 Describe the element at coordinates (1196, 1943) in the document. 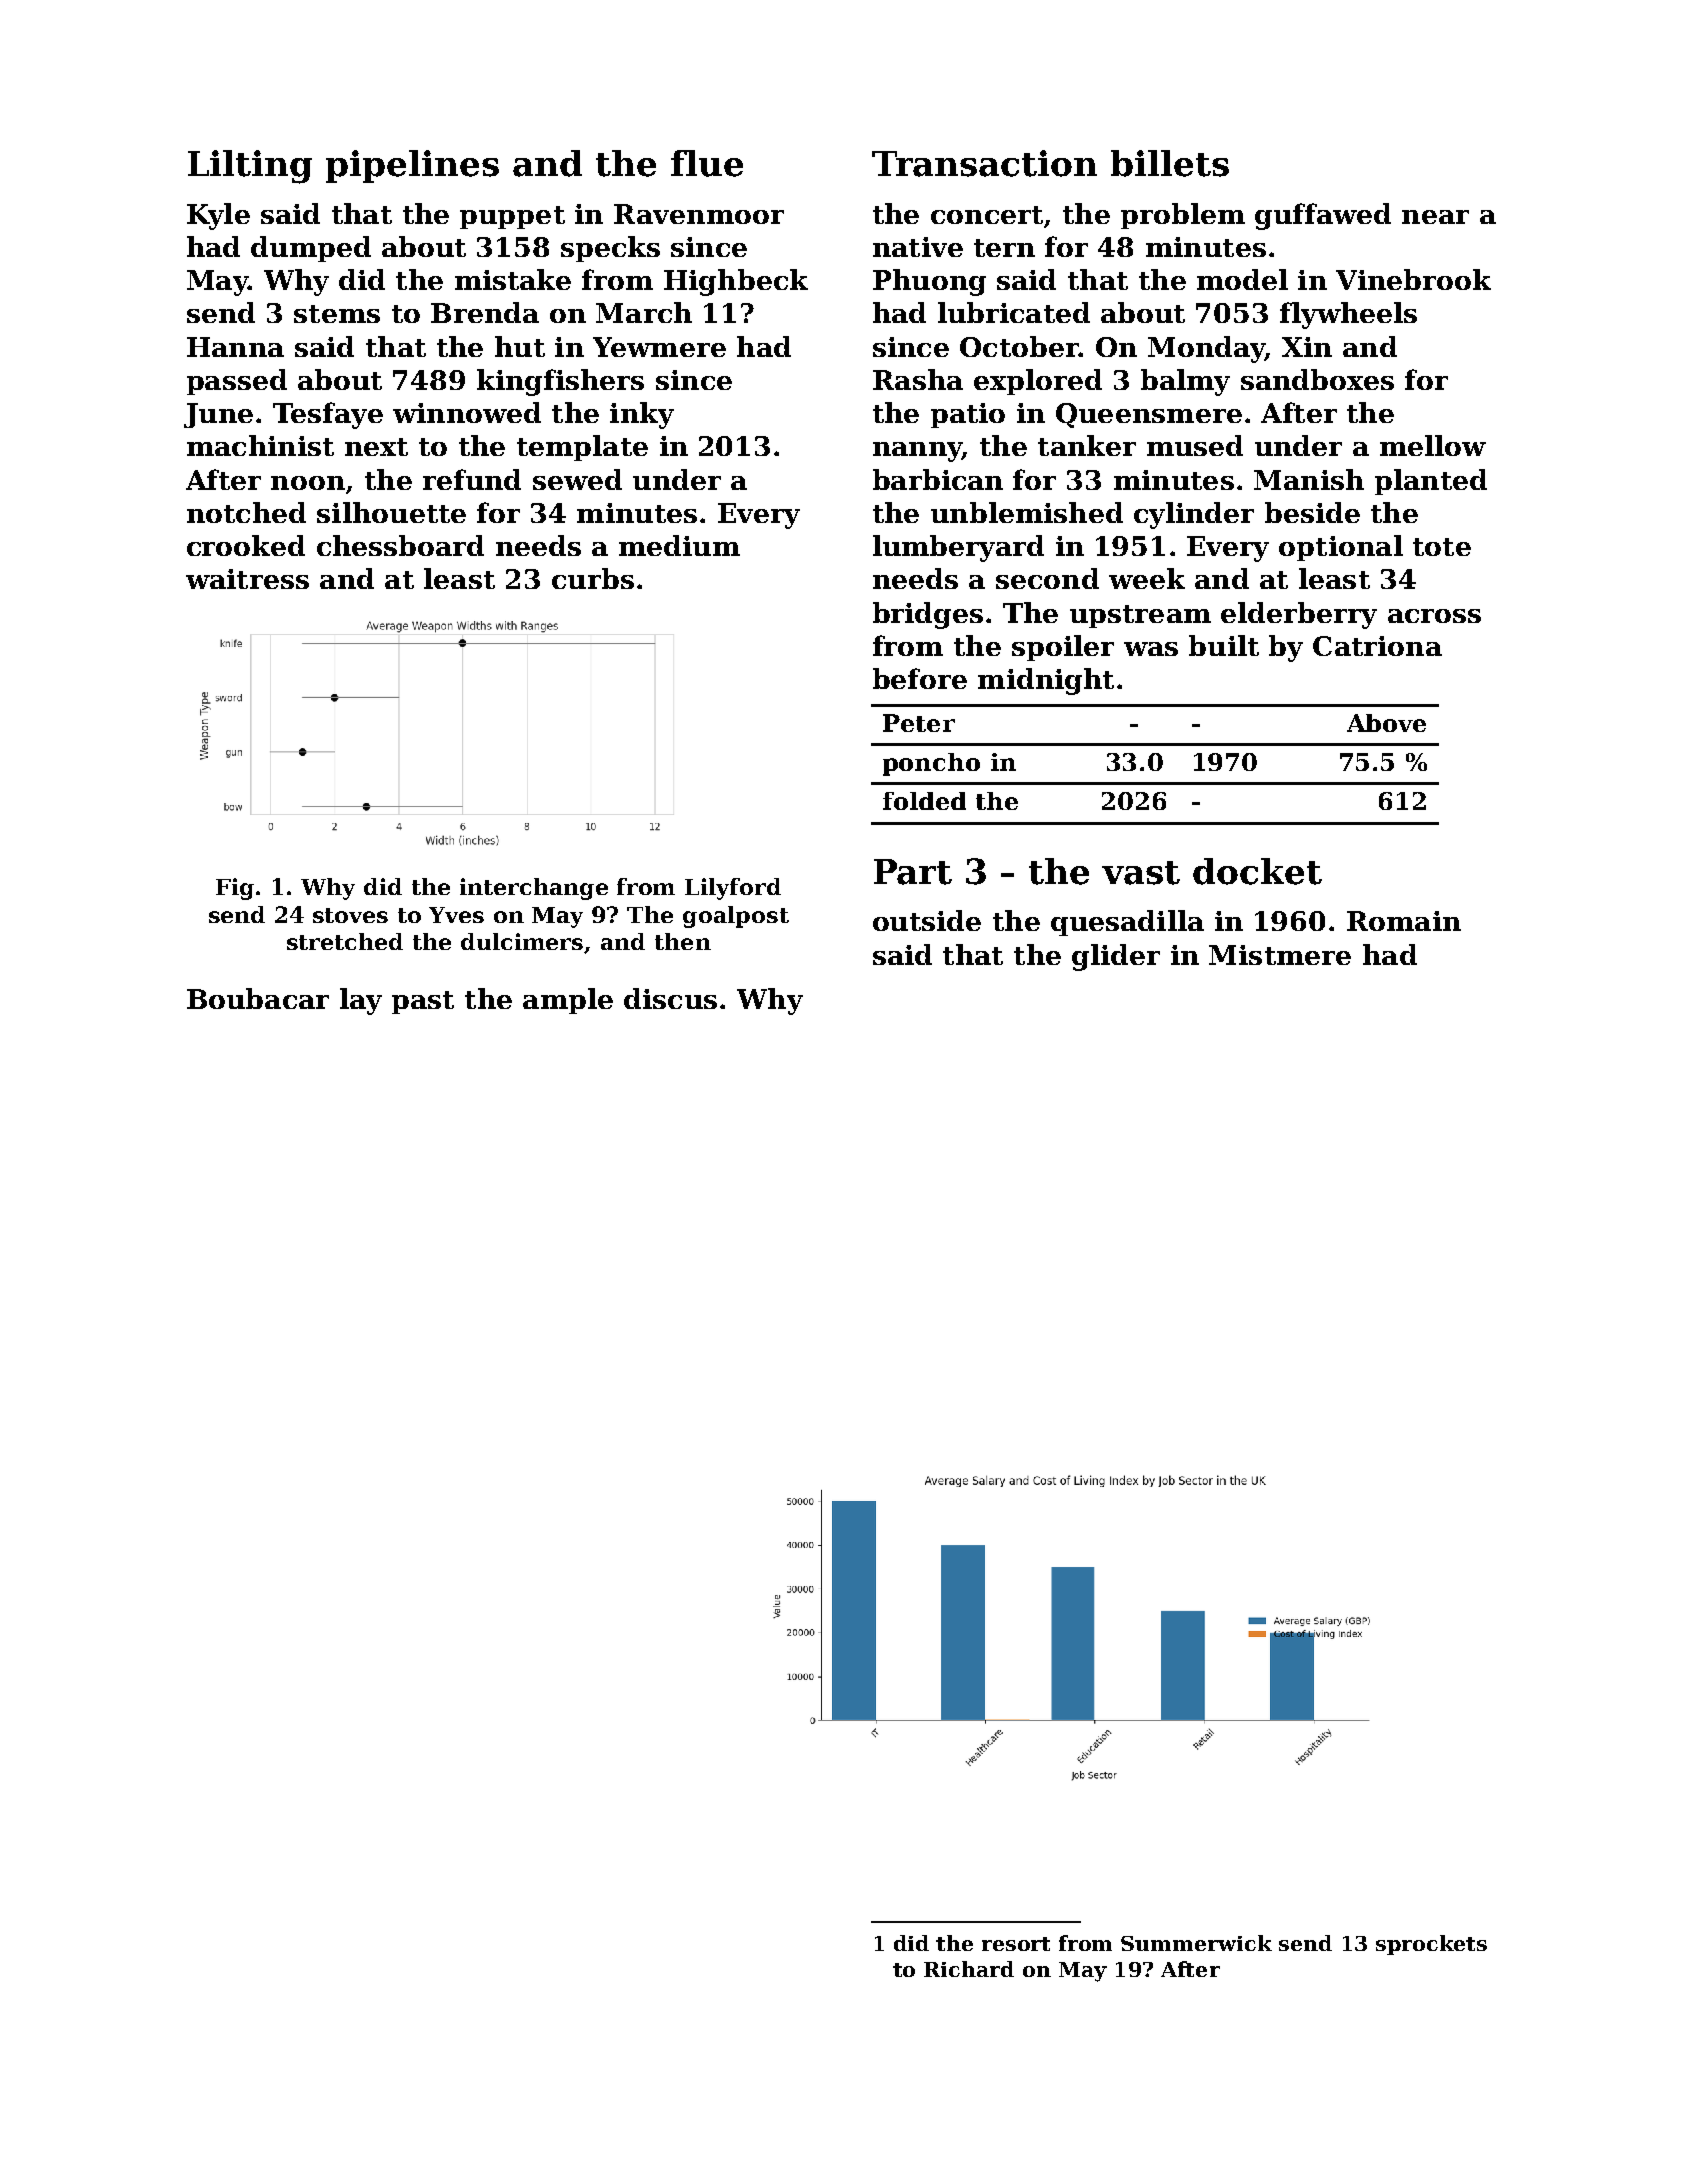

I see `Summerwick` at that location.
